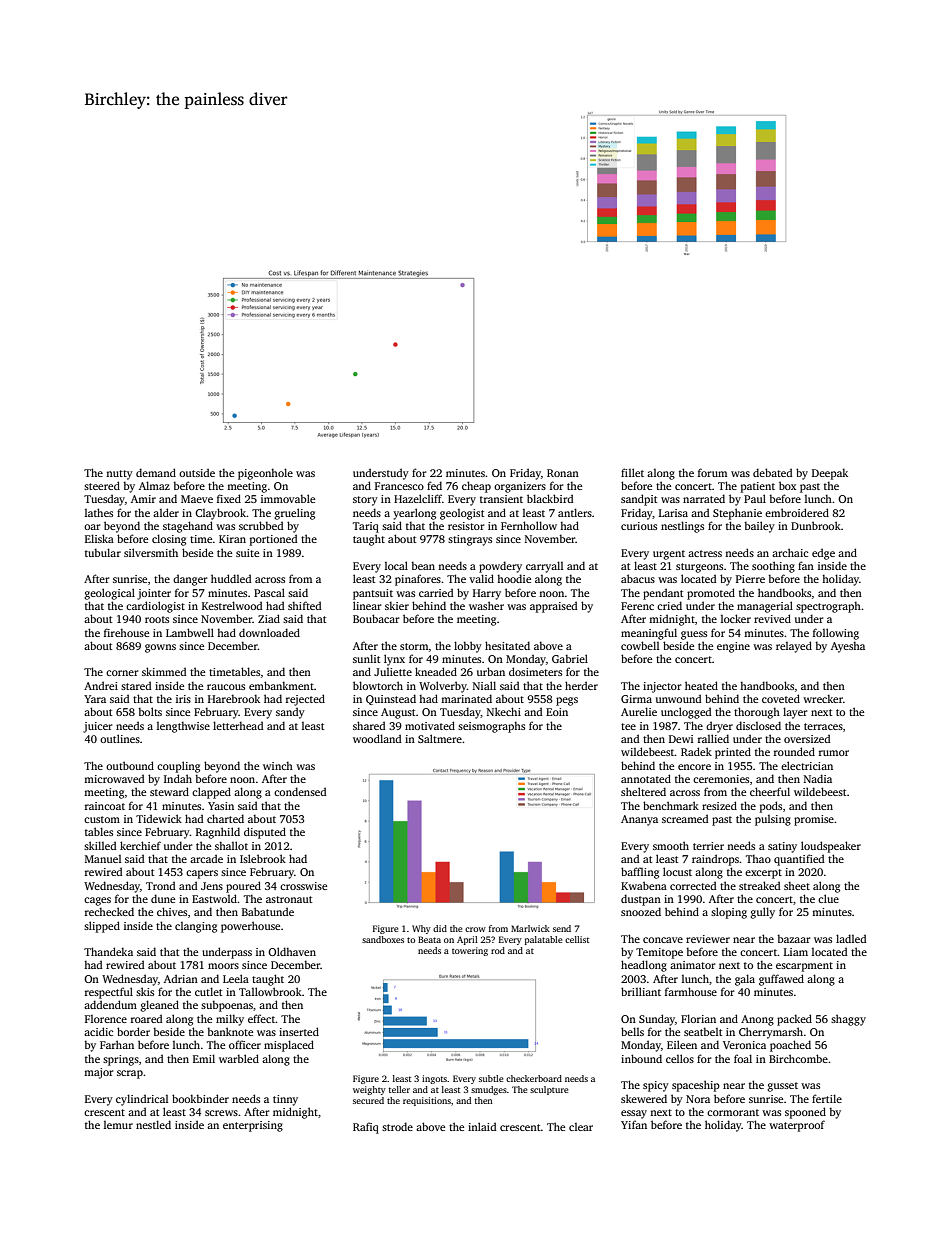 Image resolution: width=952 pixels, height=1233 pixels. I want to click on animator, so click(693, 965).
